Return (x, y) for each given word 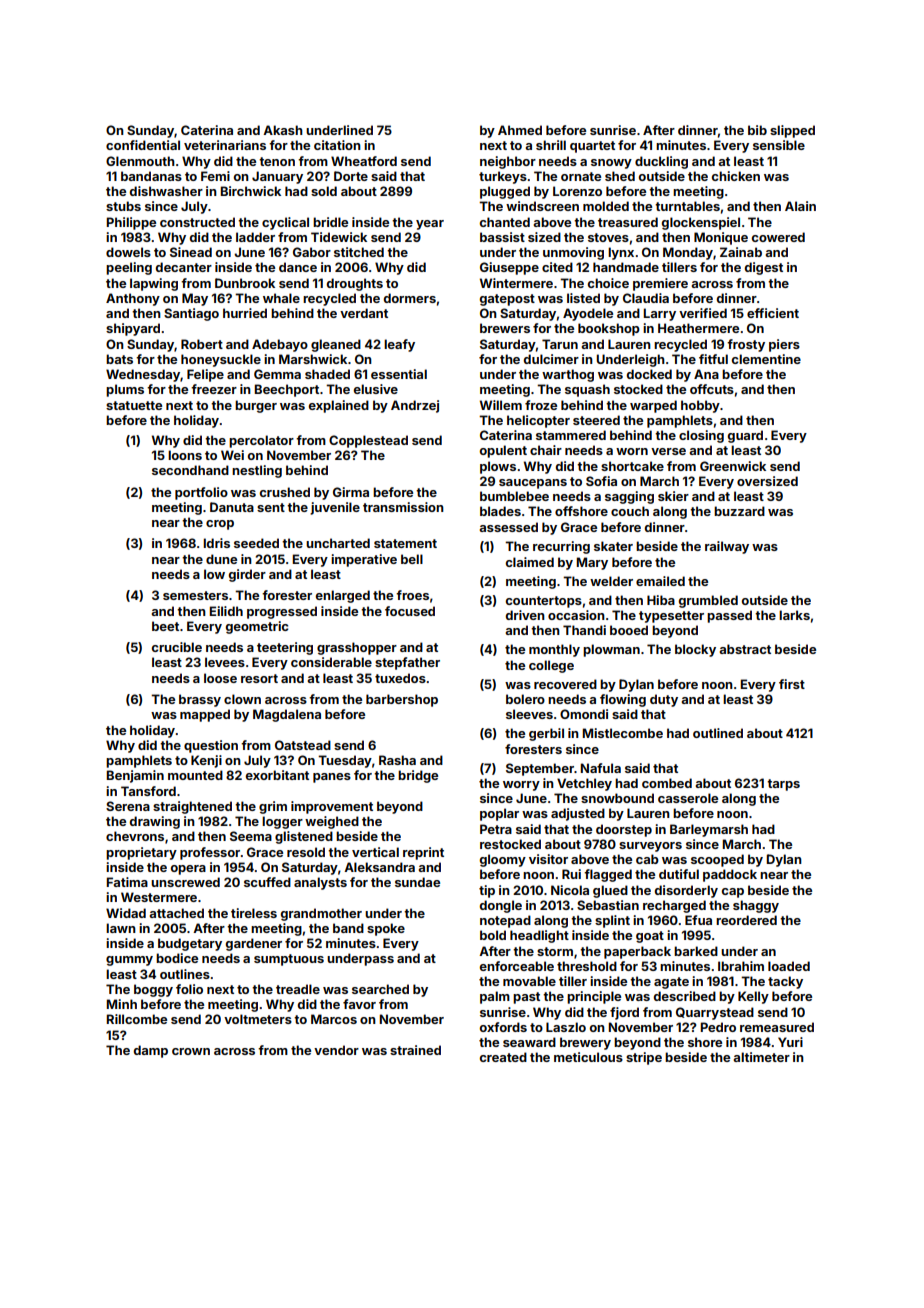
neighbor (508, 162)
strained (415, 1050)
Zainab (741, 252)
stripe (644, 1058)
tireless (254, 913)
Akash (283, 130)
